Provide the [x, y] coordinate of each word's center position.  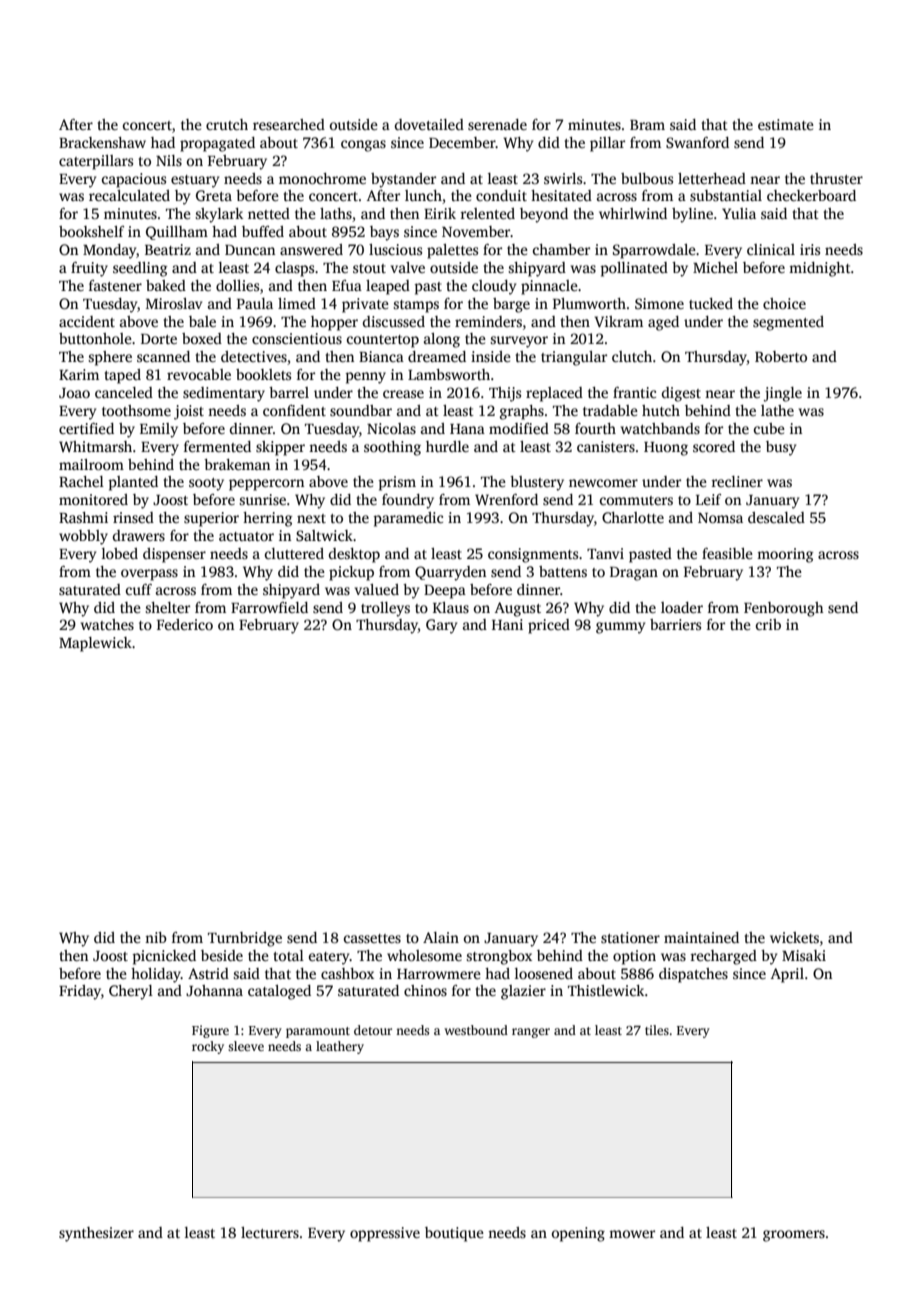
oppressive [385, 1234]
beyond [544, 215]
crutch [227, 124]
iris [810, 249]
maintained [701, 937]
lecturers [270, 1232]
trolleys [385, 609]
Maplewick [95, 644]
